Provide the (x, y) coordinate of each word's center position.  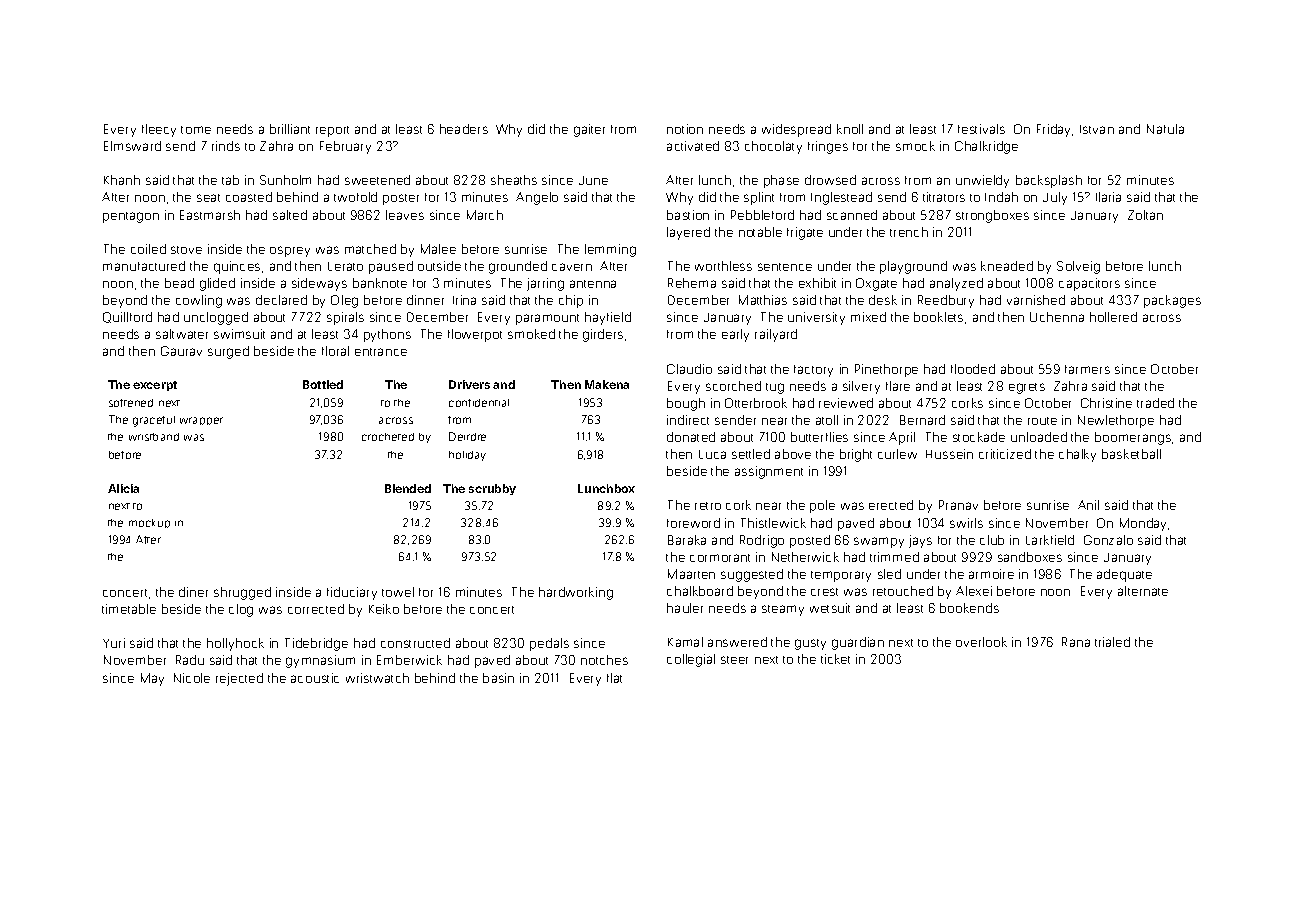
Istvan (1097, 129)
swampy (879, 542)
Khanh (122, 180)
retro (708, 506)
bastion (688, 215)
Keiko (384, 609)
